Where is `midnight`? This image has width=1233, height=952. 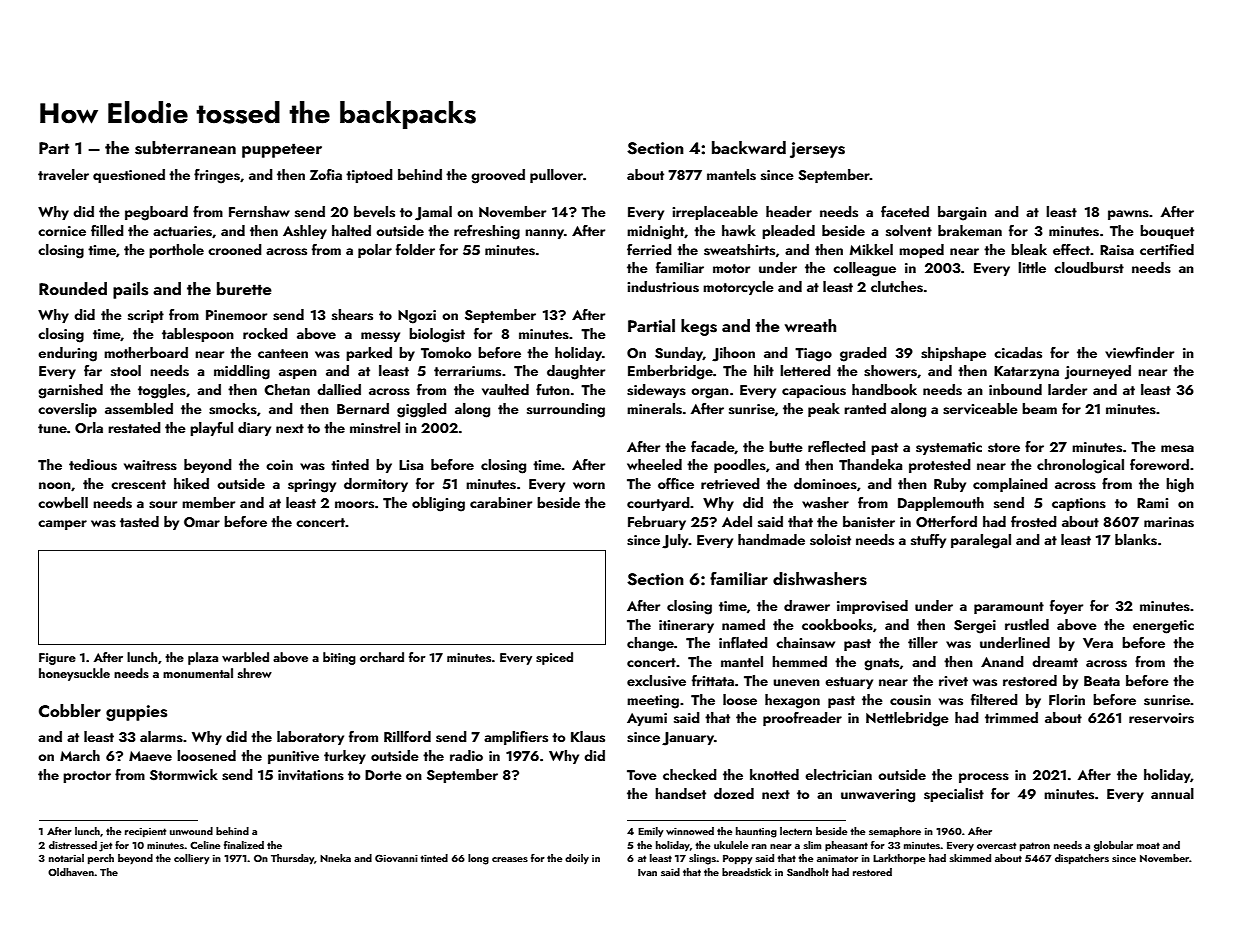 midnight is located at coordinates (655, 232).
